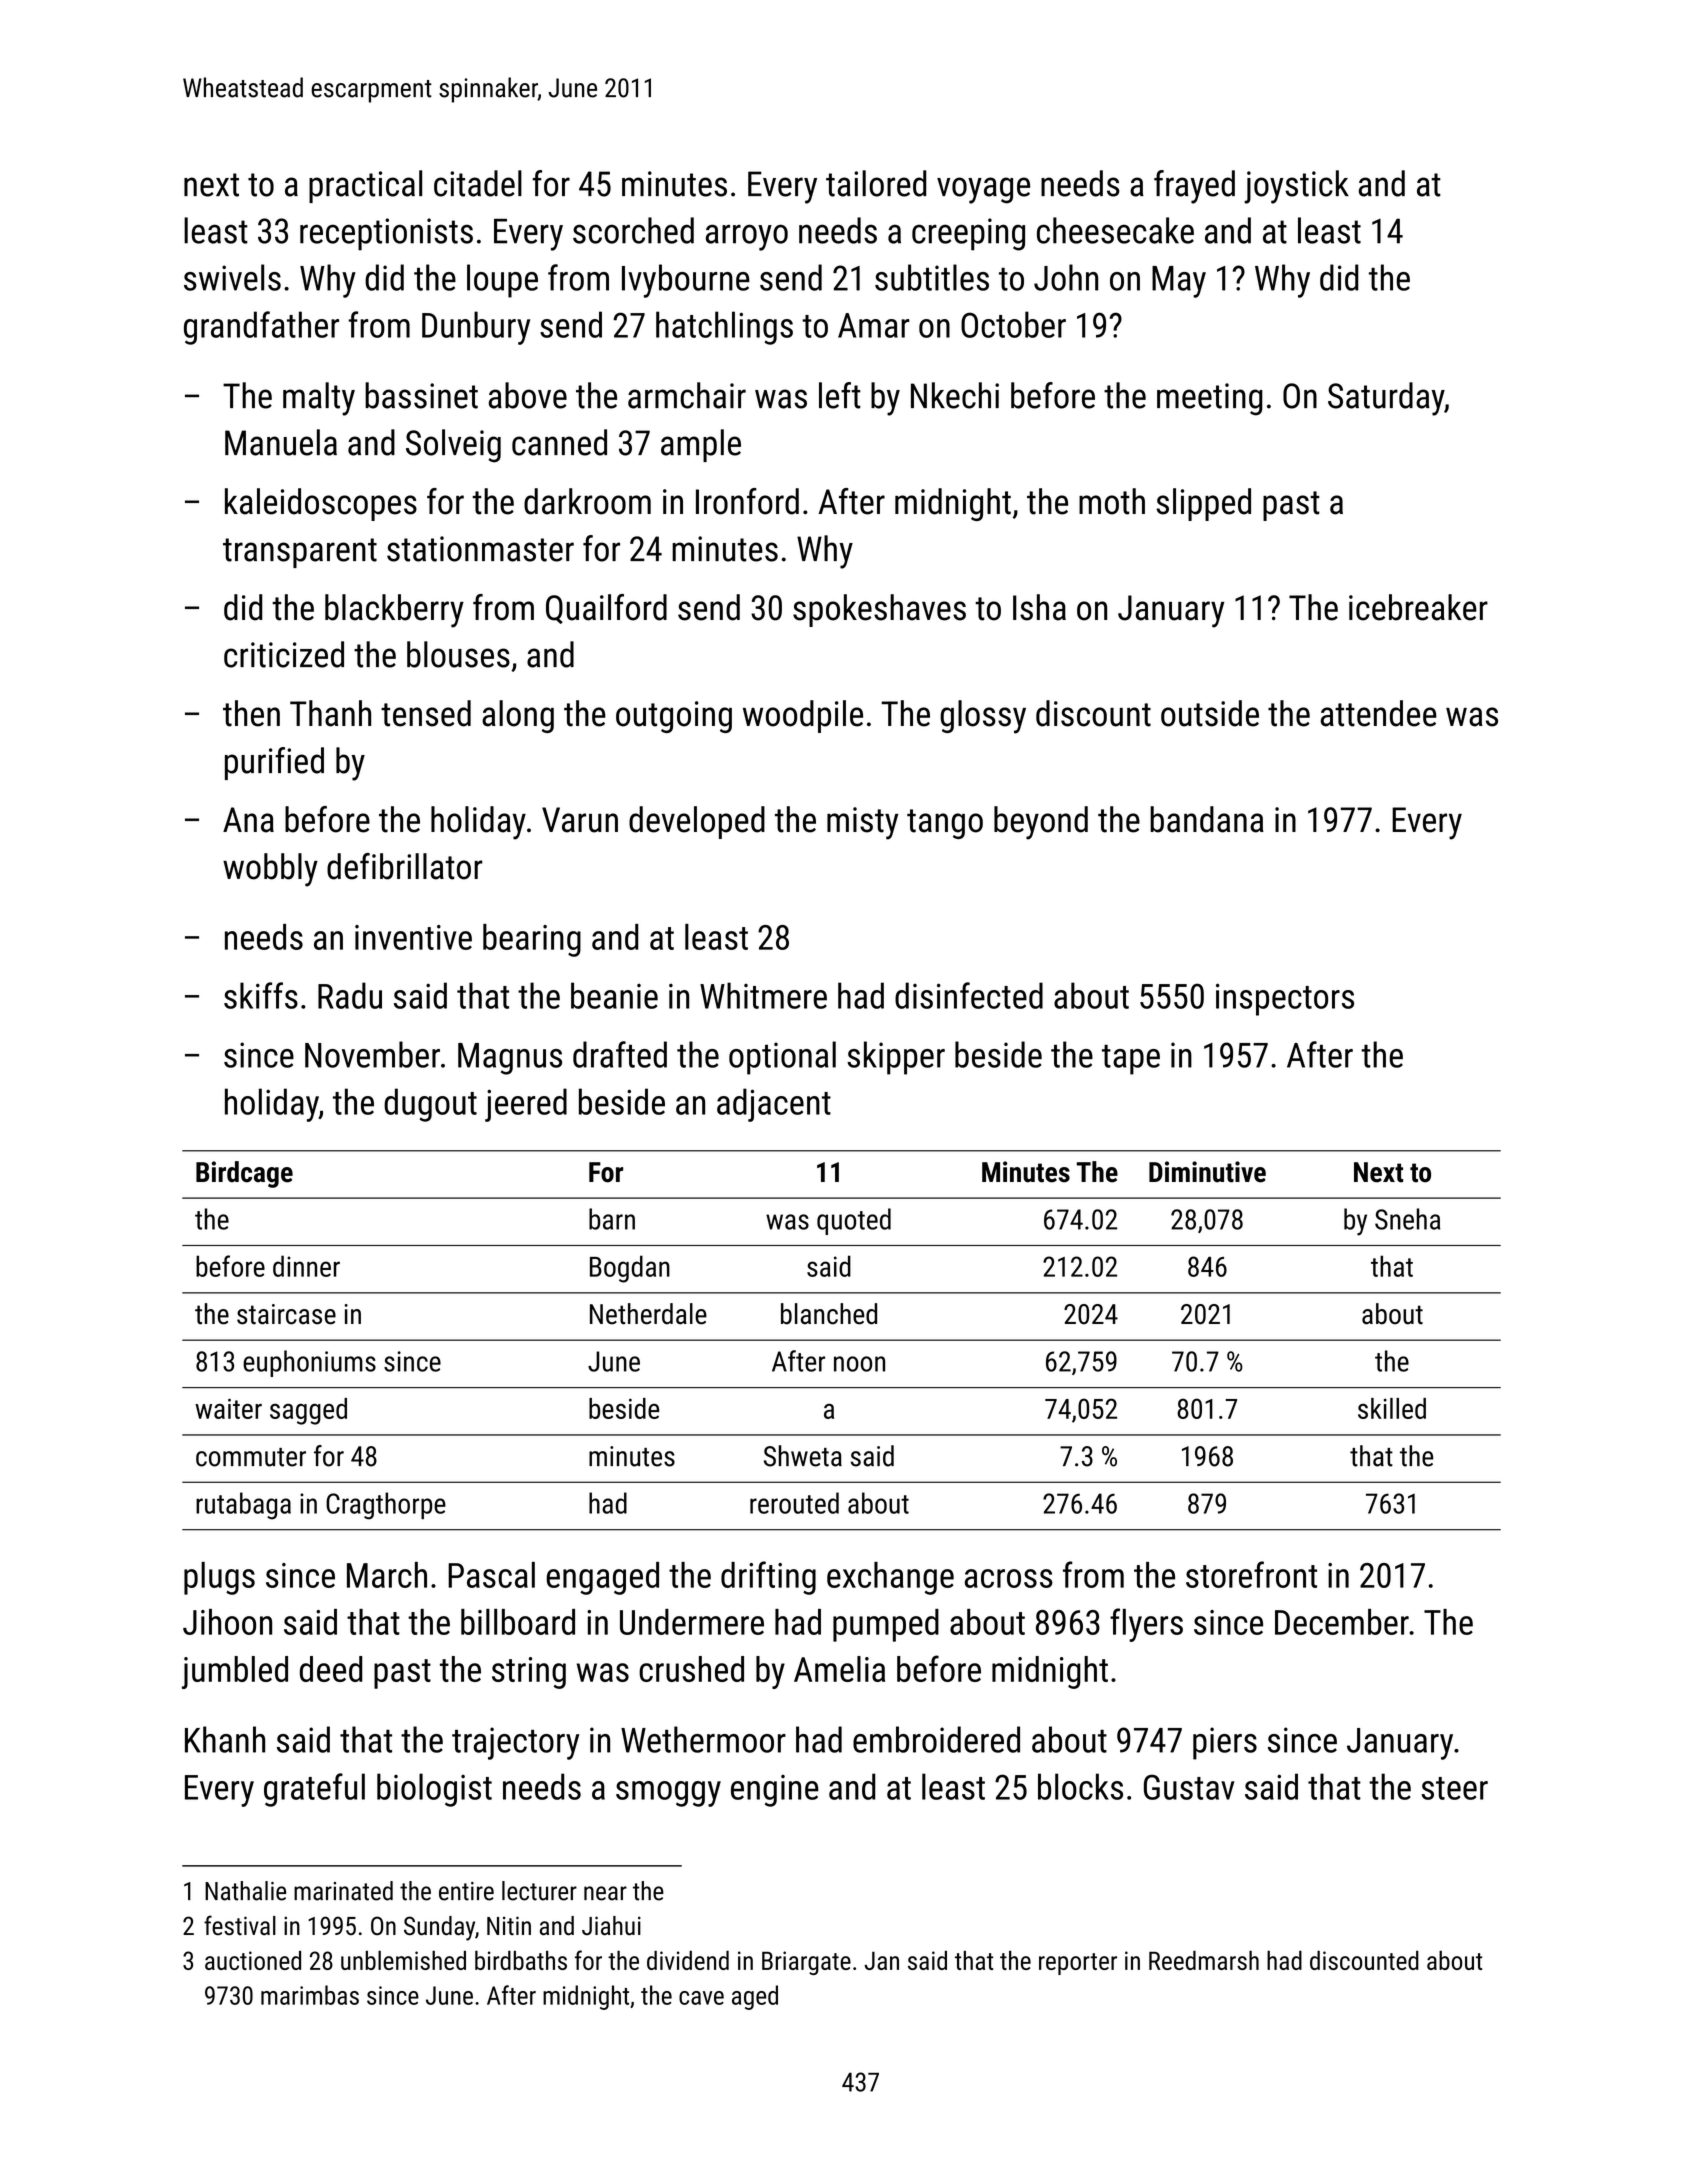 The width and height of the image is (1683, 2178). I want to click on blanched, so click(829, 1314).
